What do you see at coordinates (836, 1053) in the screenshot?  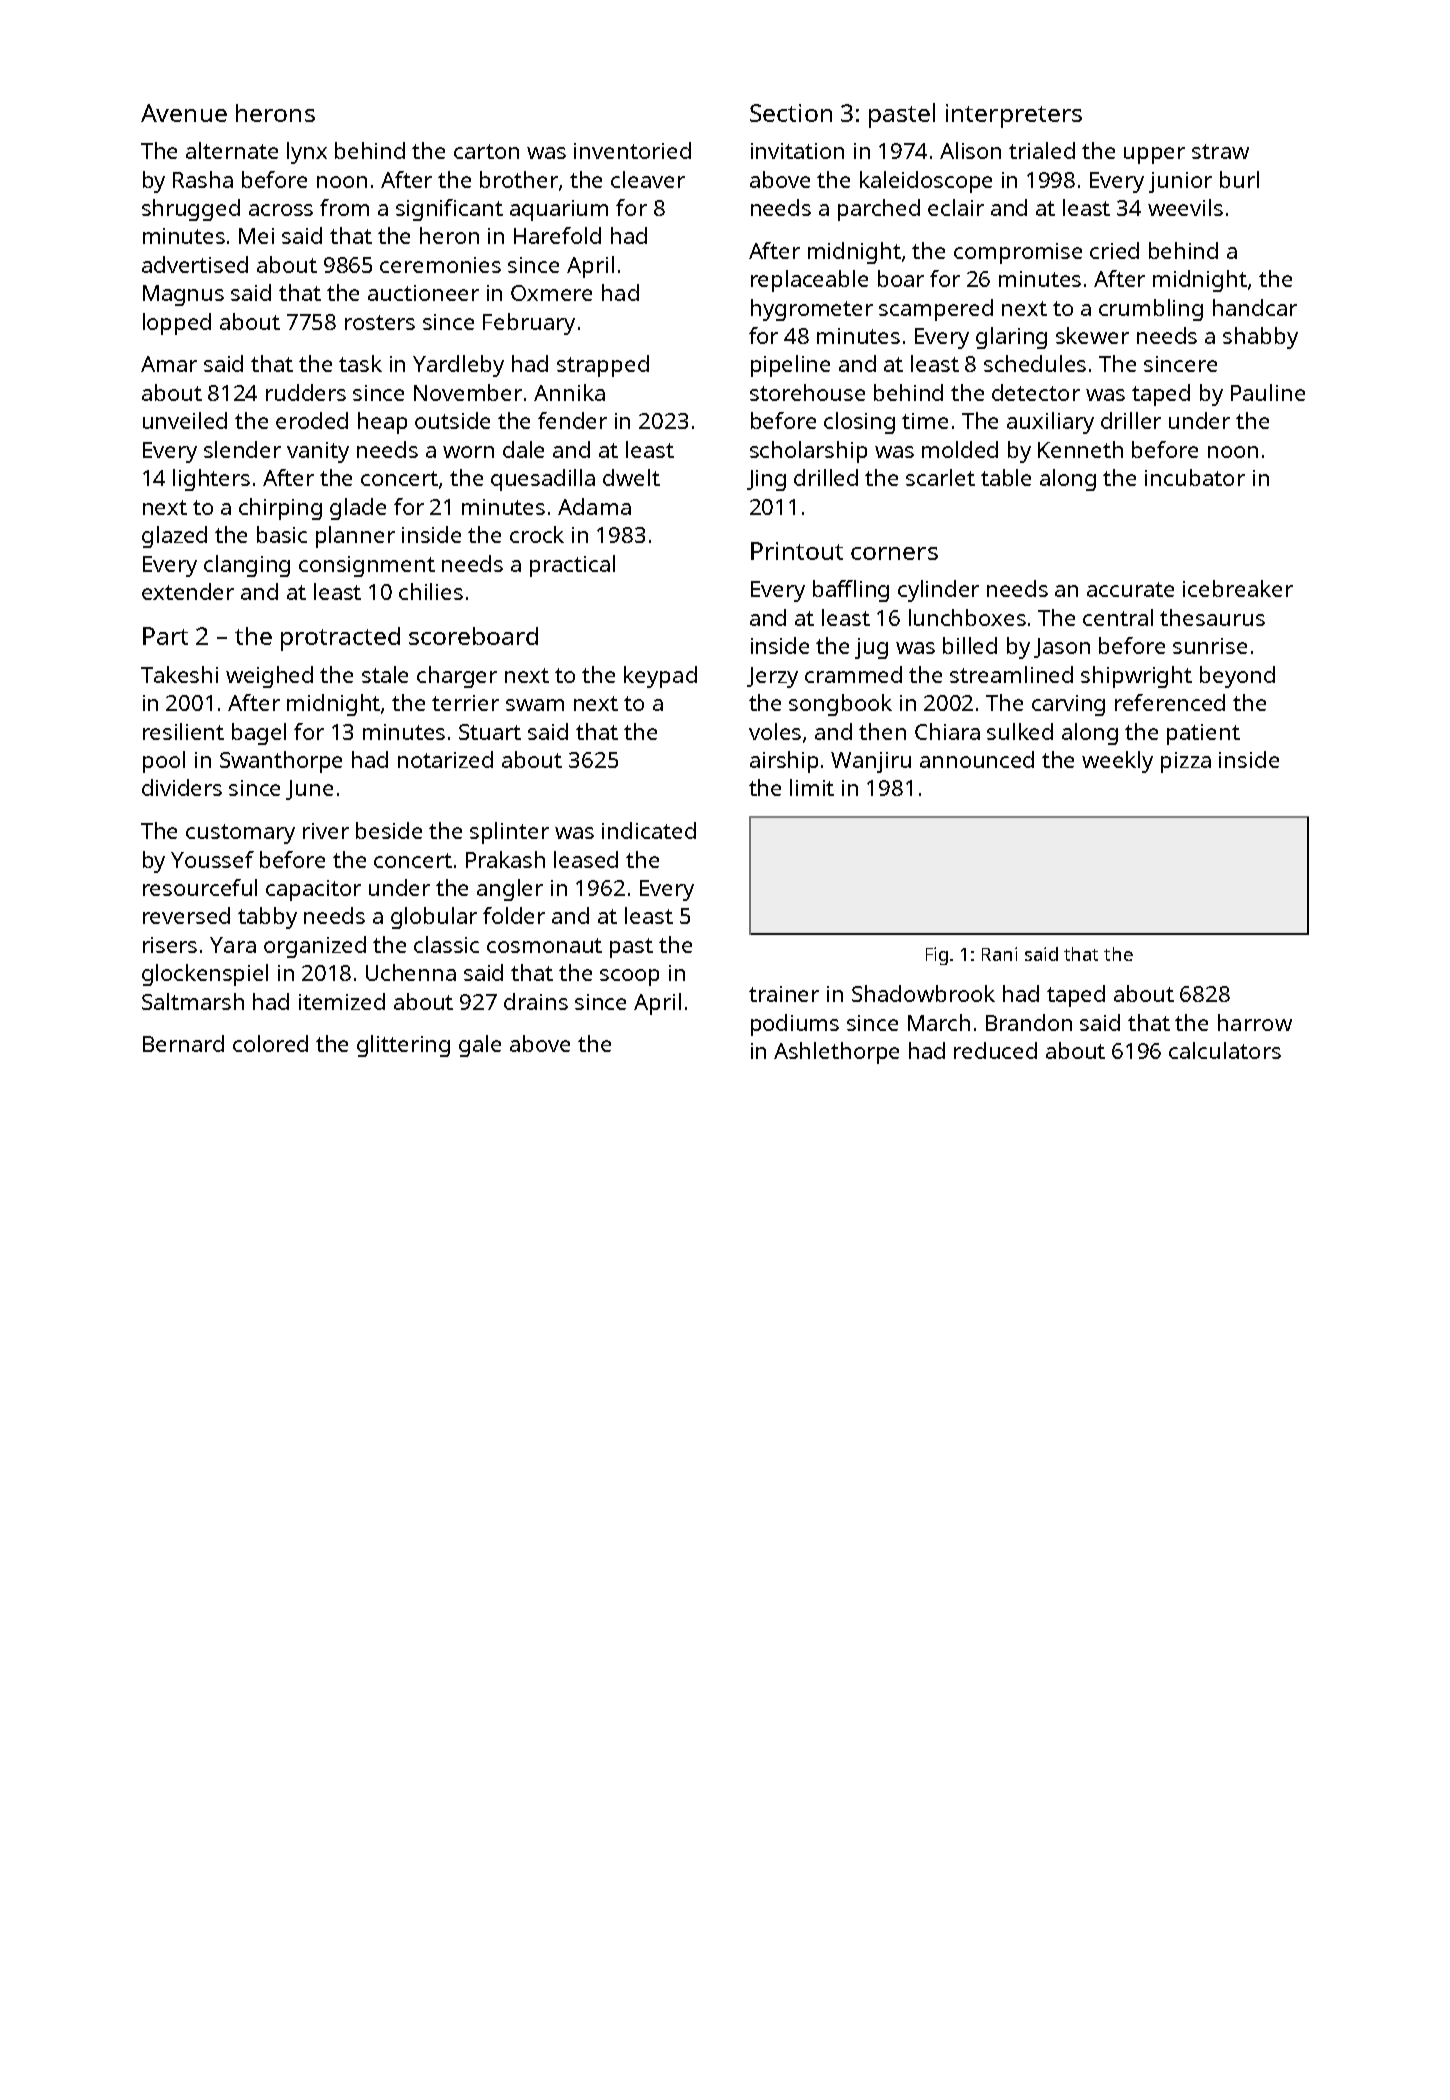 I see `Ashlethorpe` at bounding box center [836, 1053].
